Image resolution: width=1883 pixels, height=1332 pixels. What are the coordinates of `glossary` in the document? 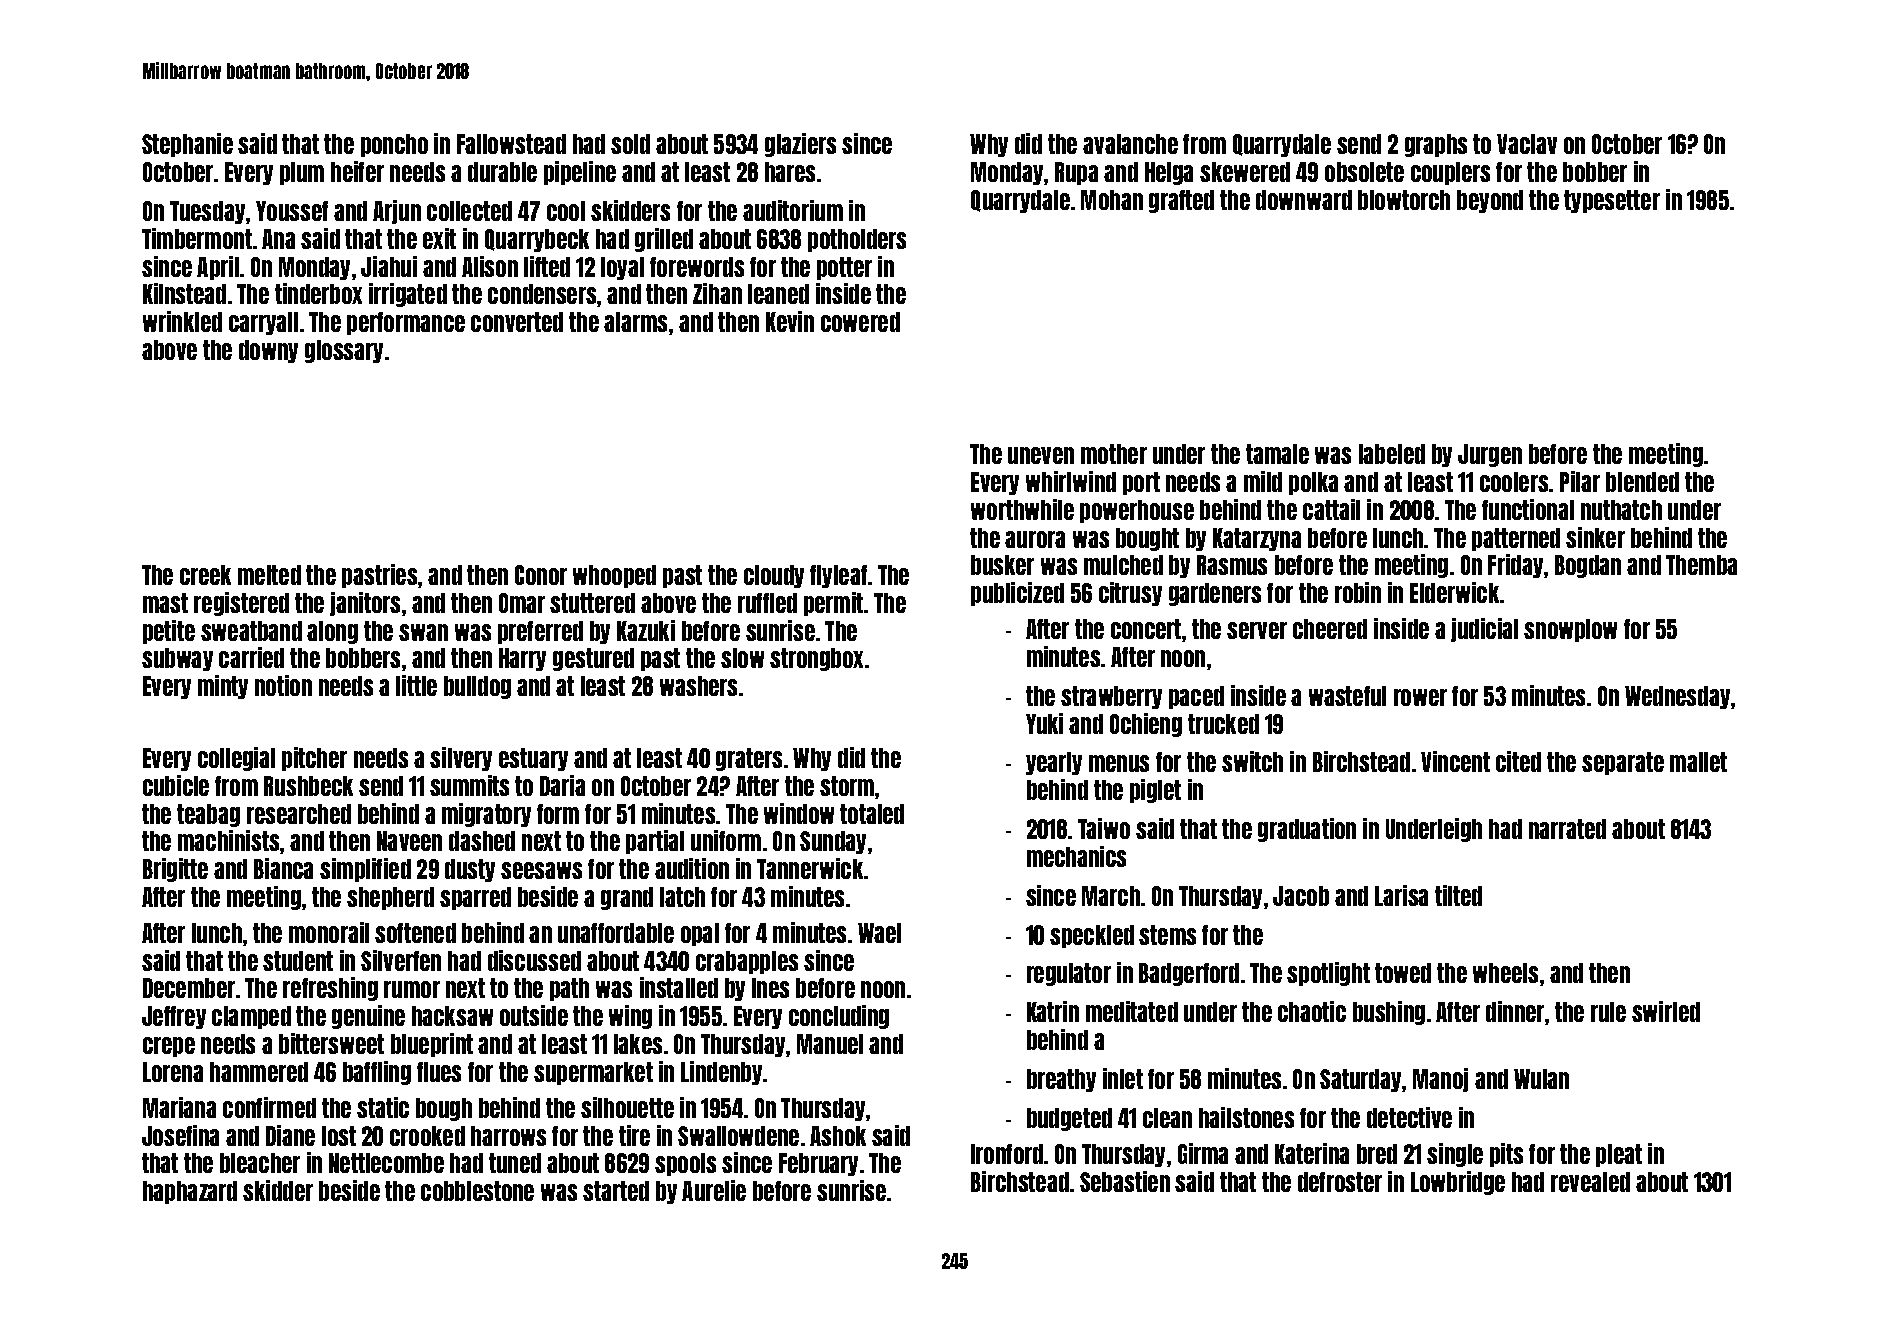 It's located at (344, 351).
